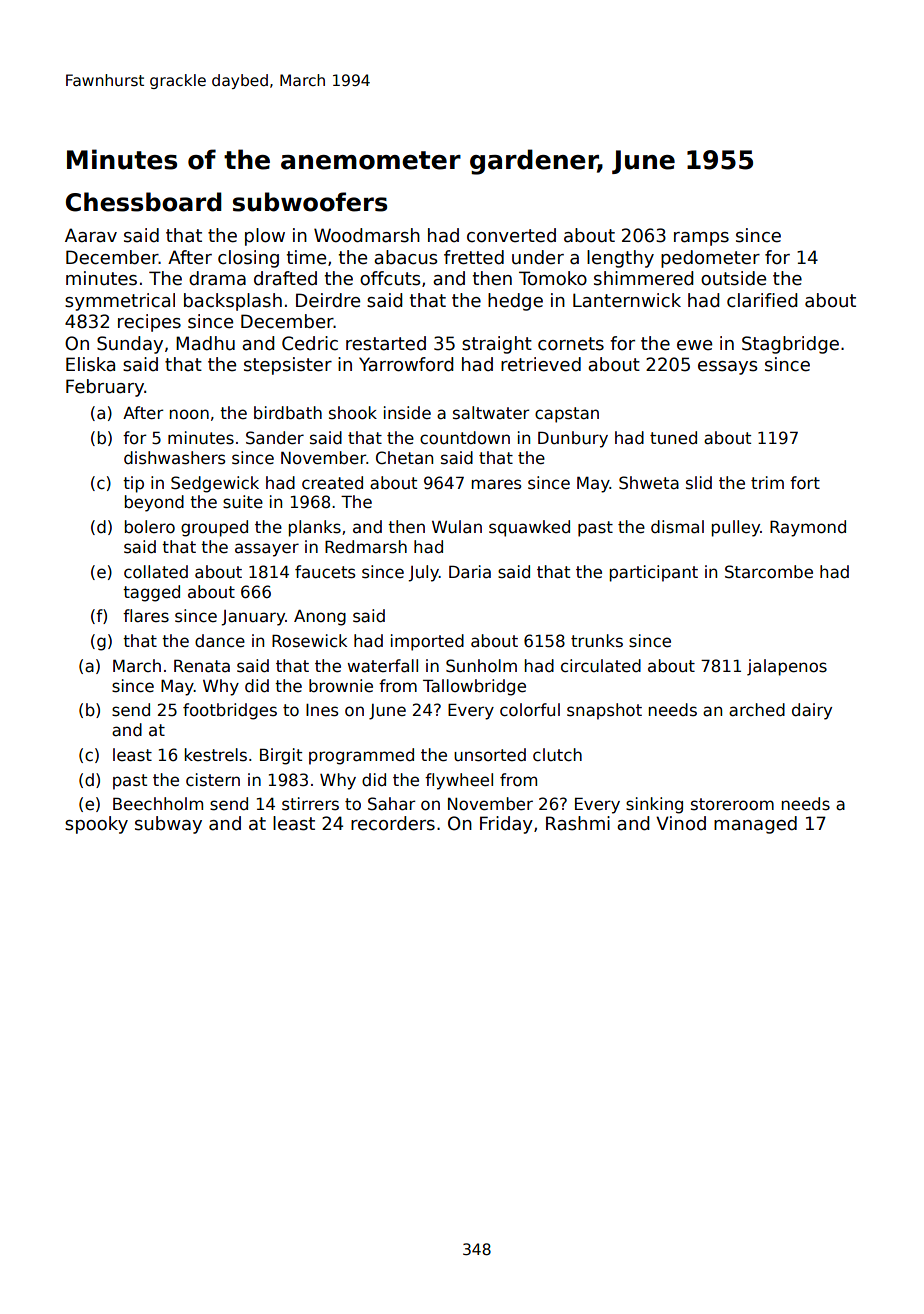 Image resolution: width=924 pixels, height=1314 pixels. I want to click on Starcombe, so click(769, 572).
